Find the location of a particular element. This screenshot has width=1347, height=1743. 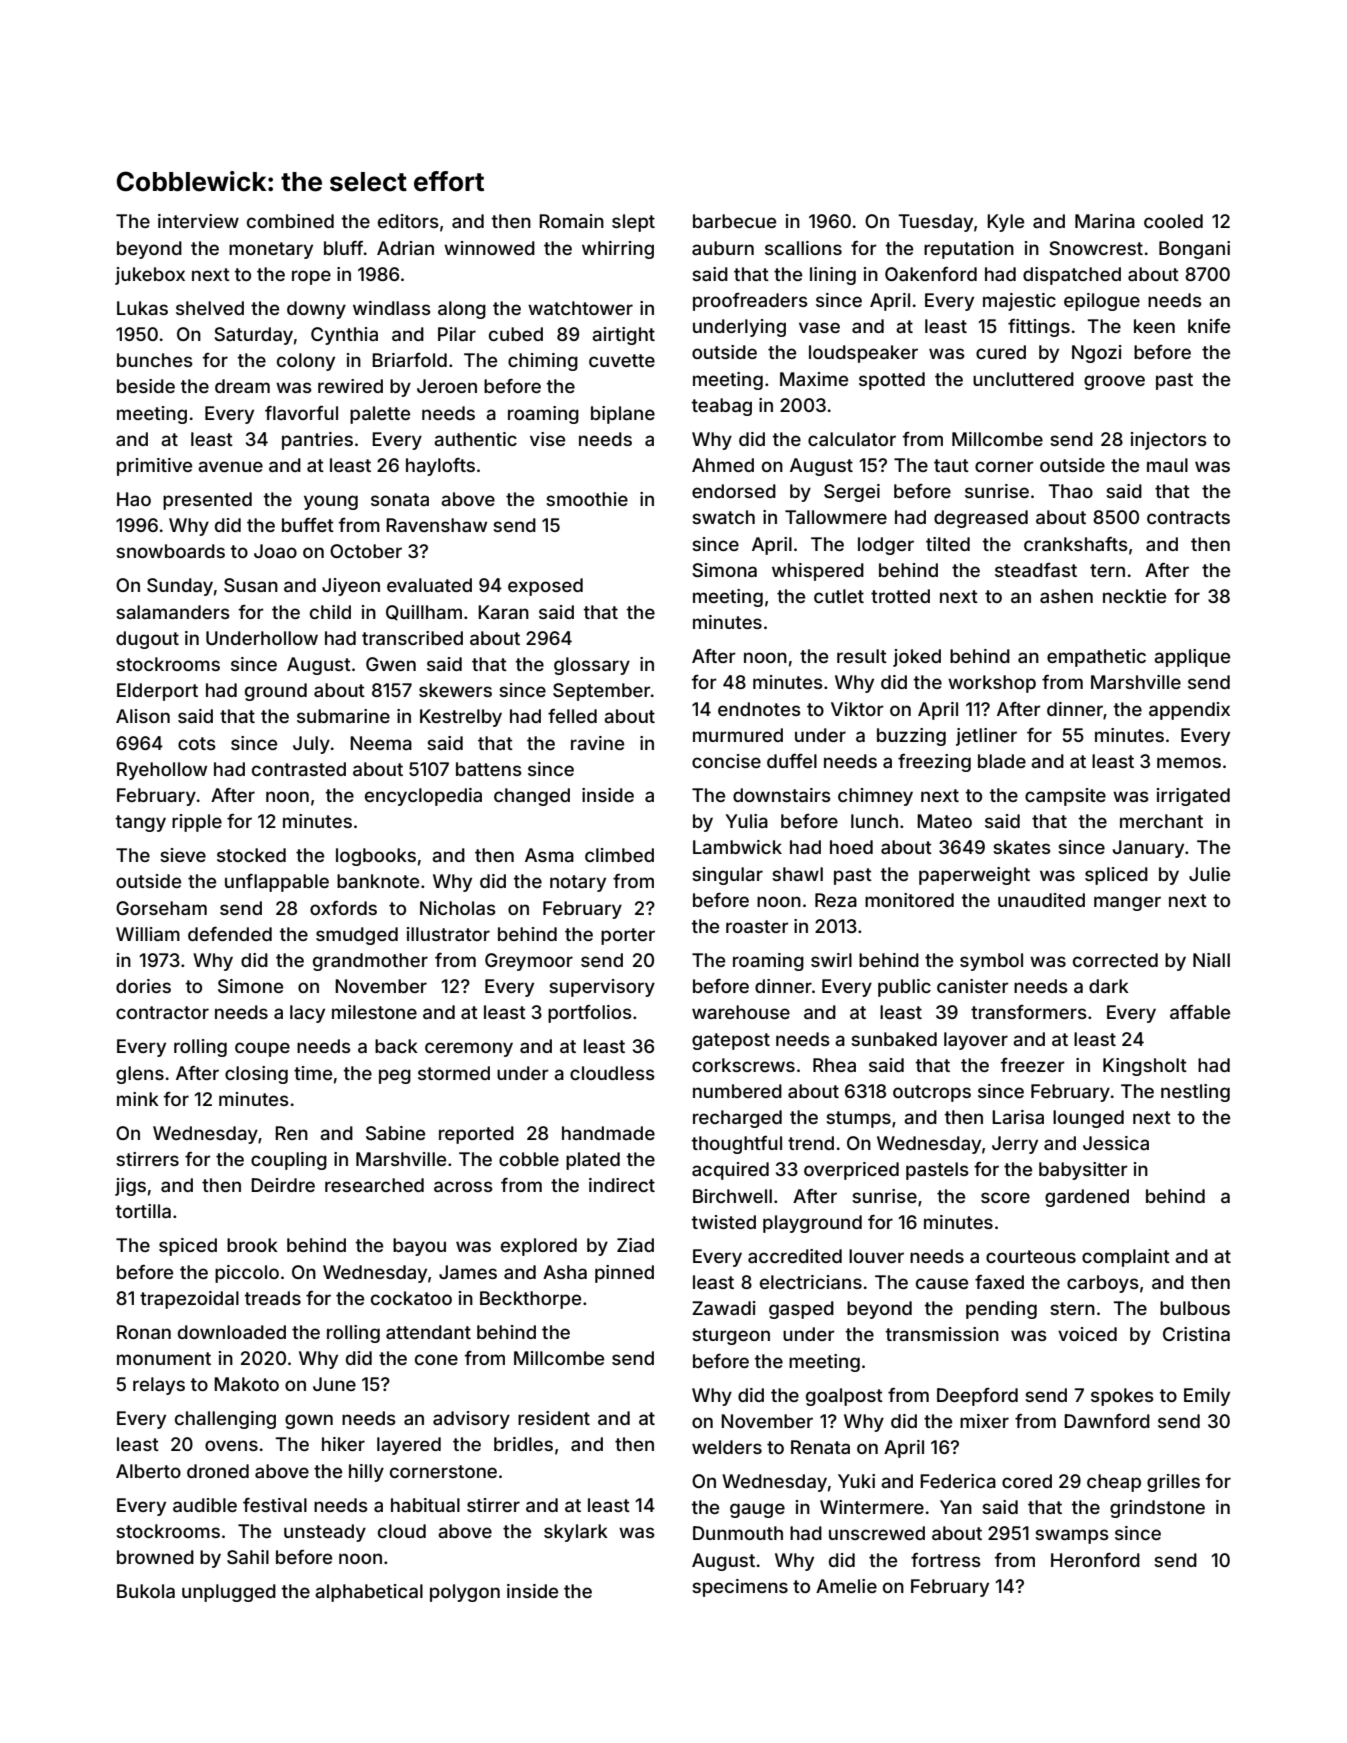

beside is located at coordinates (146, 386).
